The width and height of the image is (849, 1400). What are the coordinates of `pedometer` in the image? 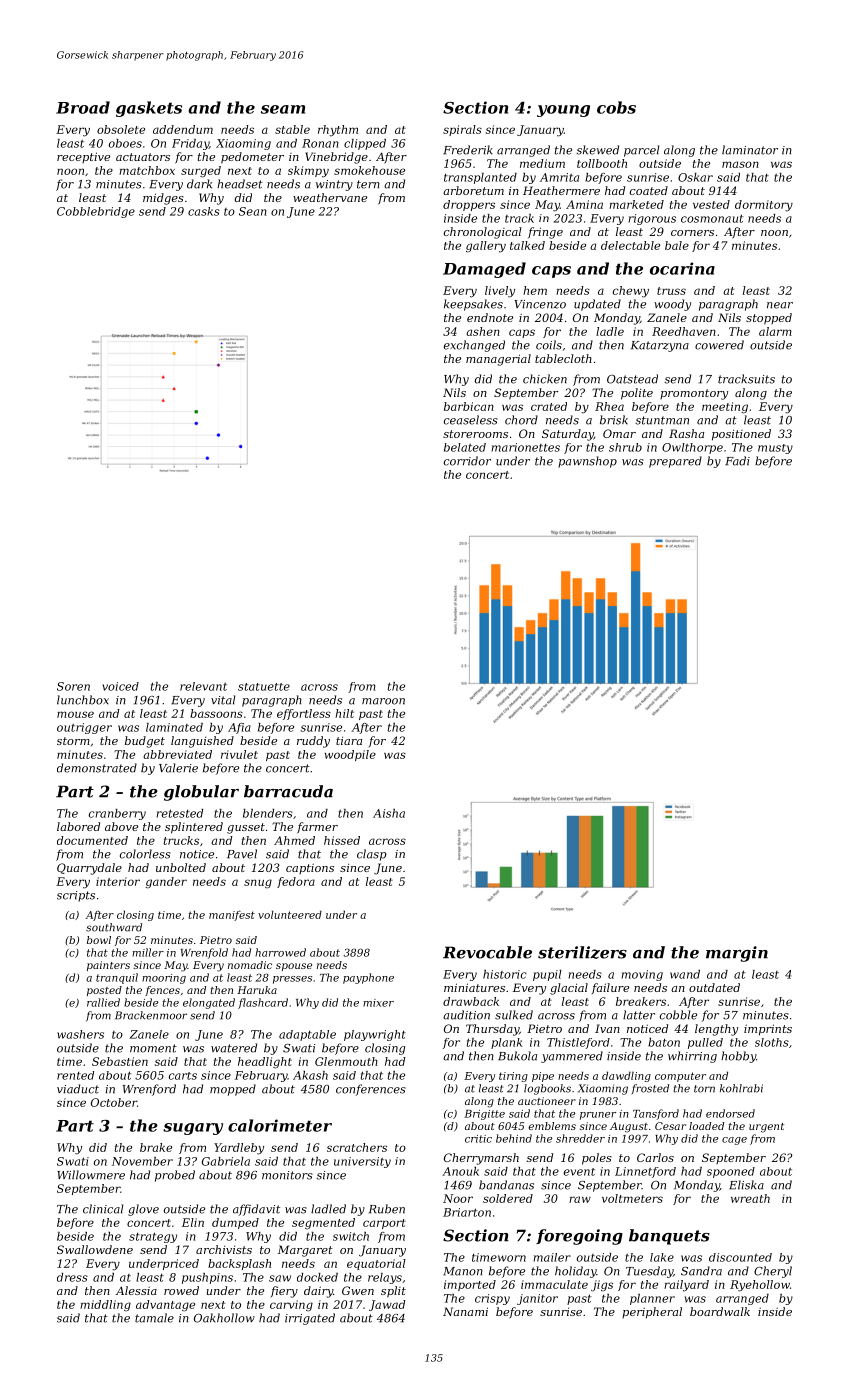 It's located at (252, 158).
